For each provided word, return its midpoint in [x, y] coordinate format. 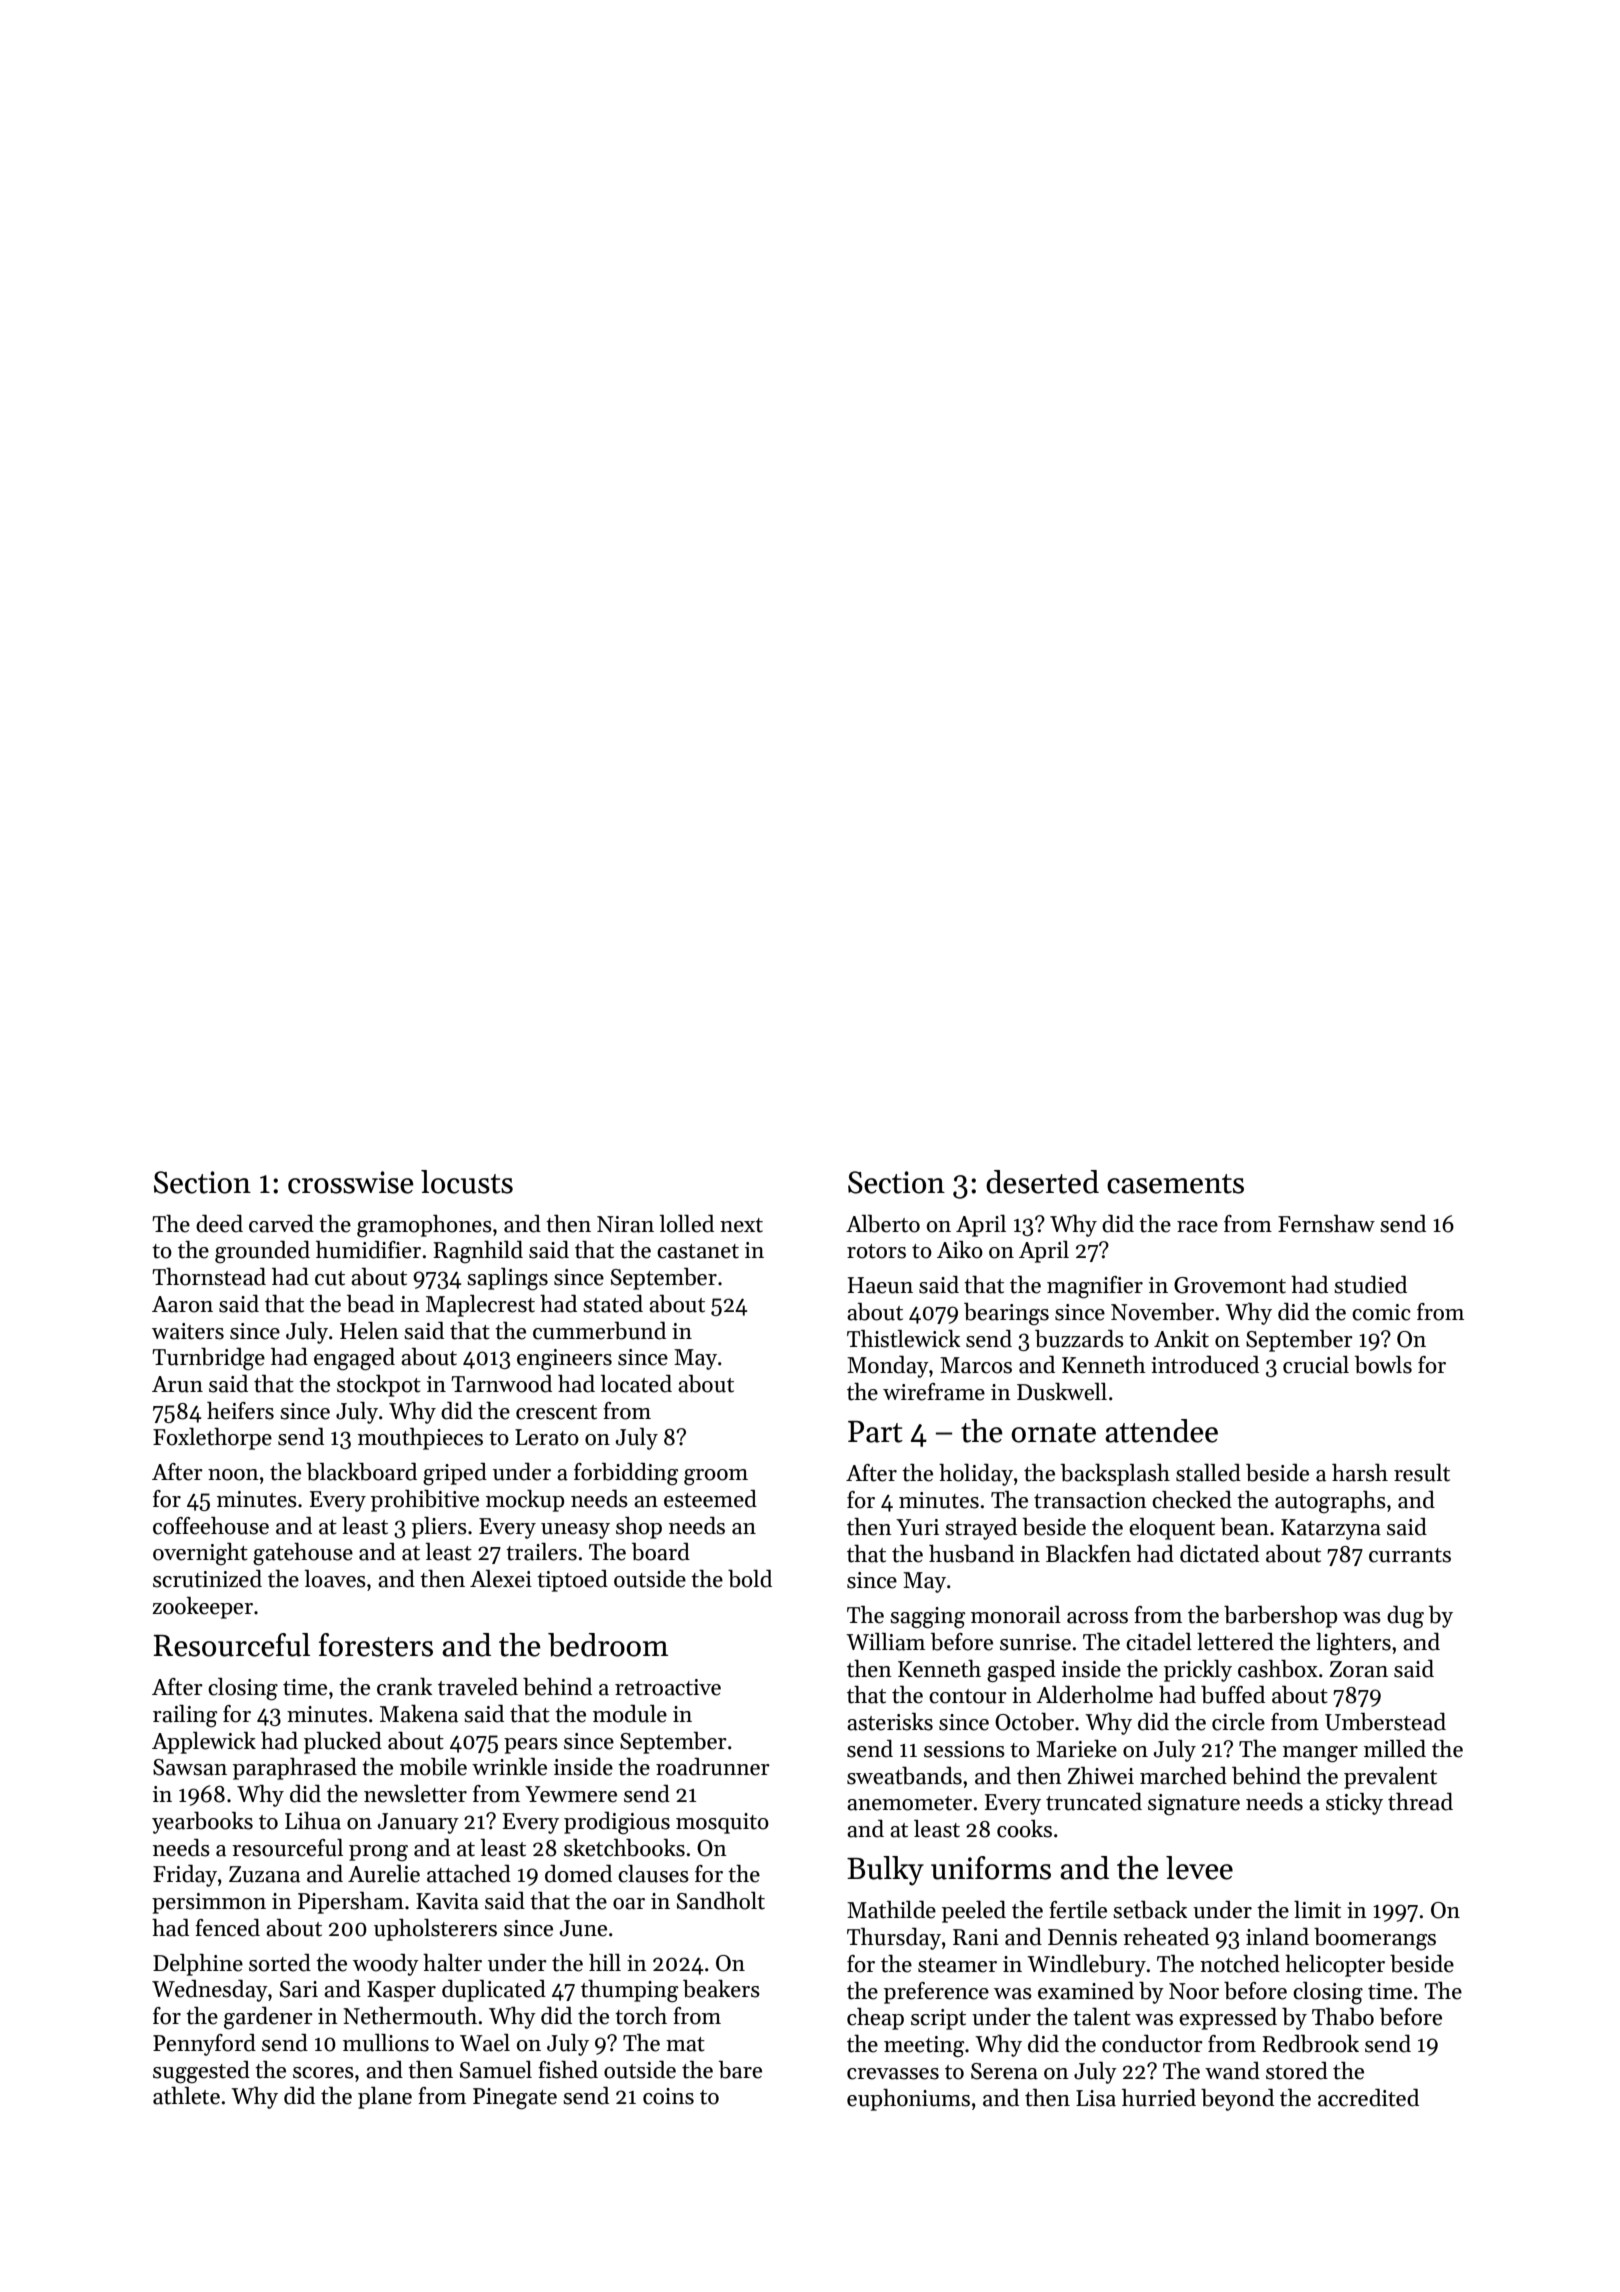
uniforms [991, 1868]
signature [1194, 1805]
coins [668, 2096]
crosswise [351, 1182]
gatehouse [303, 1554]
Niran [625, 1224]
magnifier [1095, 1287]
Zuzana [264, 1874]
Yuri [917, 1527]
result [1422, 1473]
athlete [186, 2096]
